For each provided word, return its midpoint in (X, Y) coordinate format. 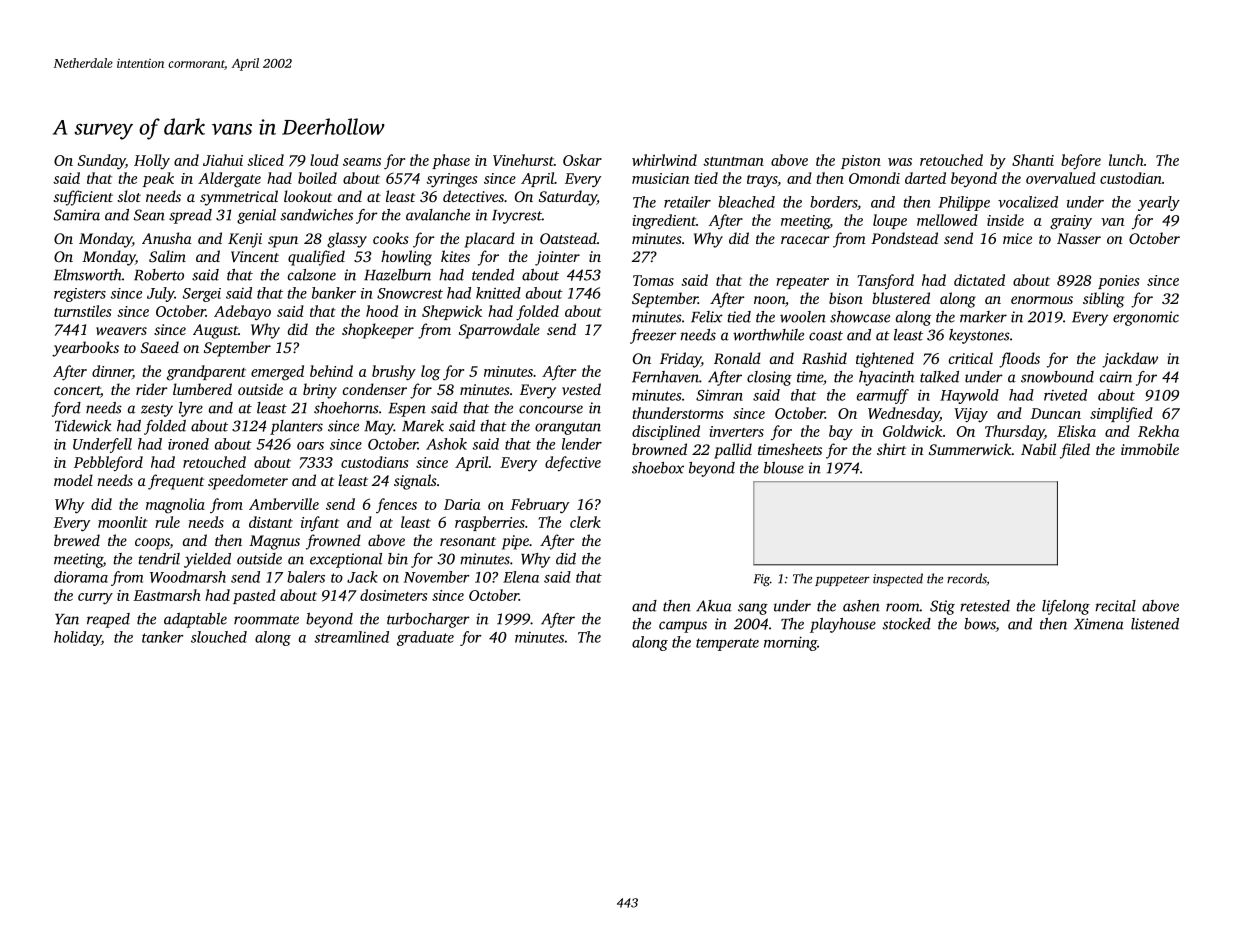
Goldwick (912, 431)
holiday (77, 638)
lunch (1126, 160)
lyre (191, 409)
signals (415, 482)
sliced (265, 160)
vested (581, 389)
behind (331, 371)
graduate (425, 638)
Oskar (582, 160)
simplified (1121, 414)
